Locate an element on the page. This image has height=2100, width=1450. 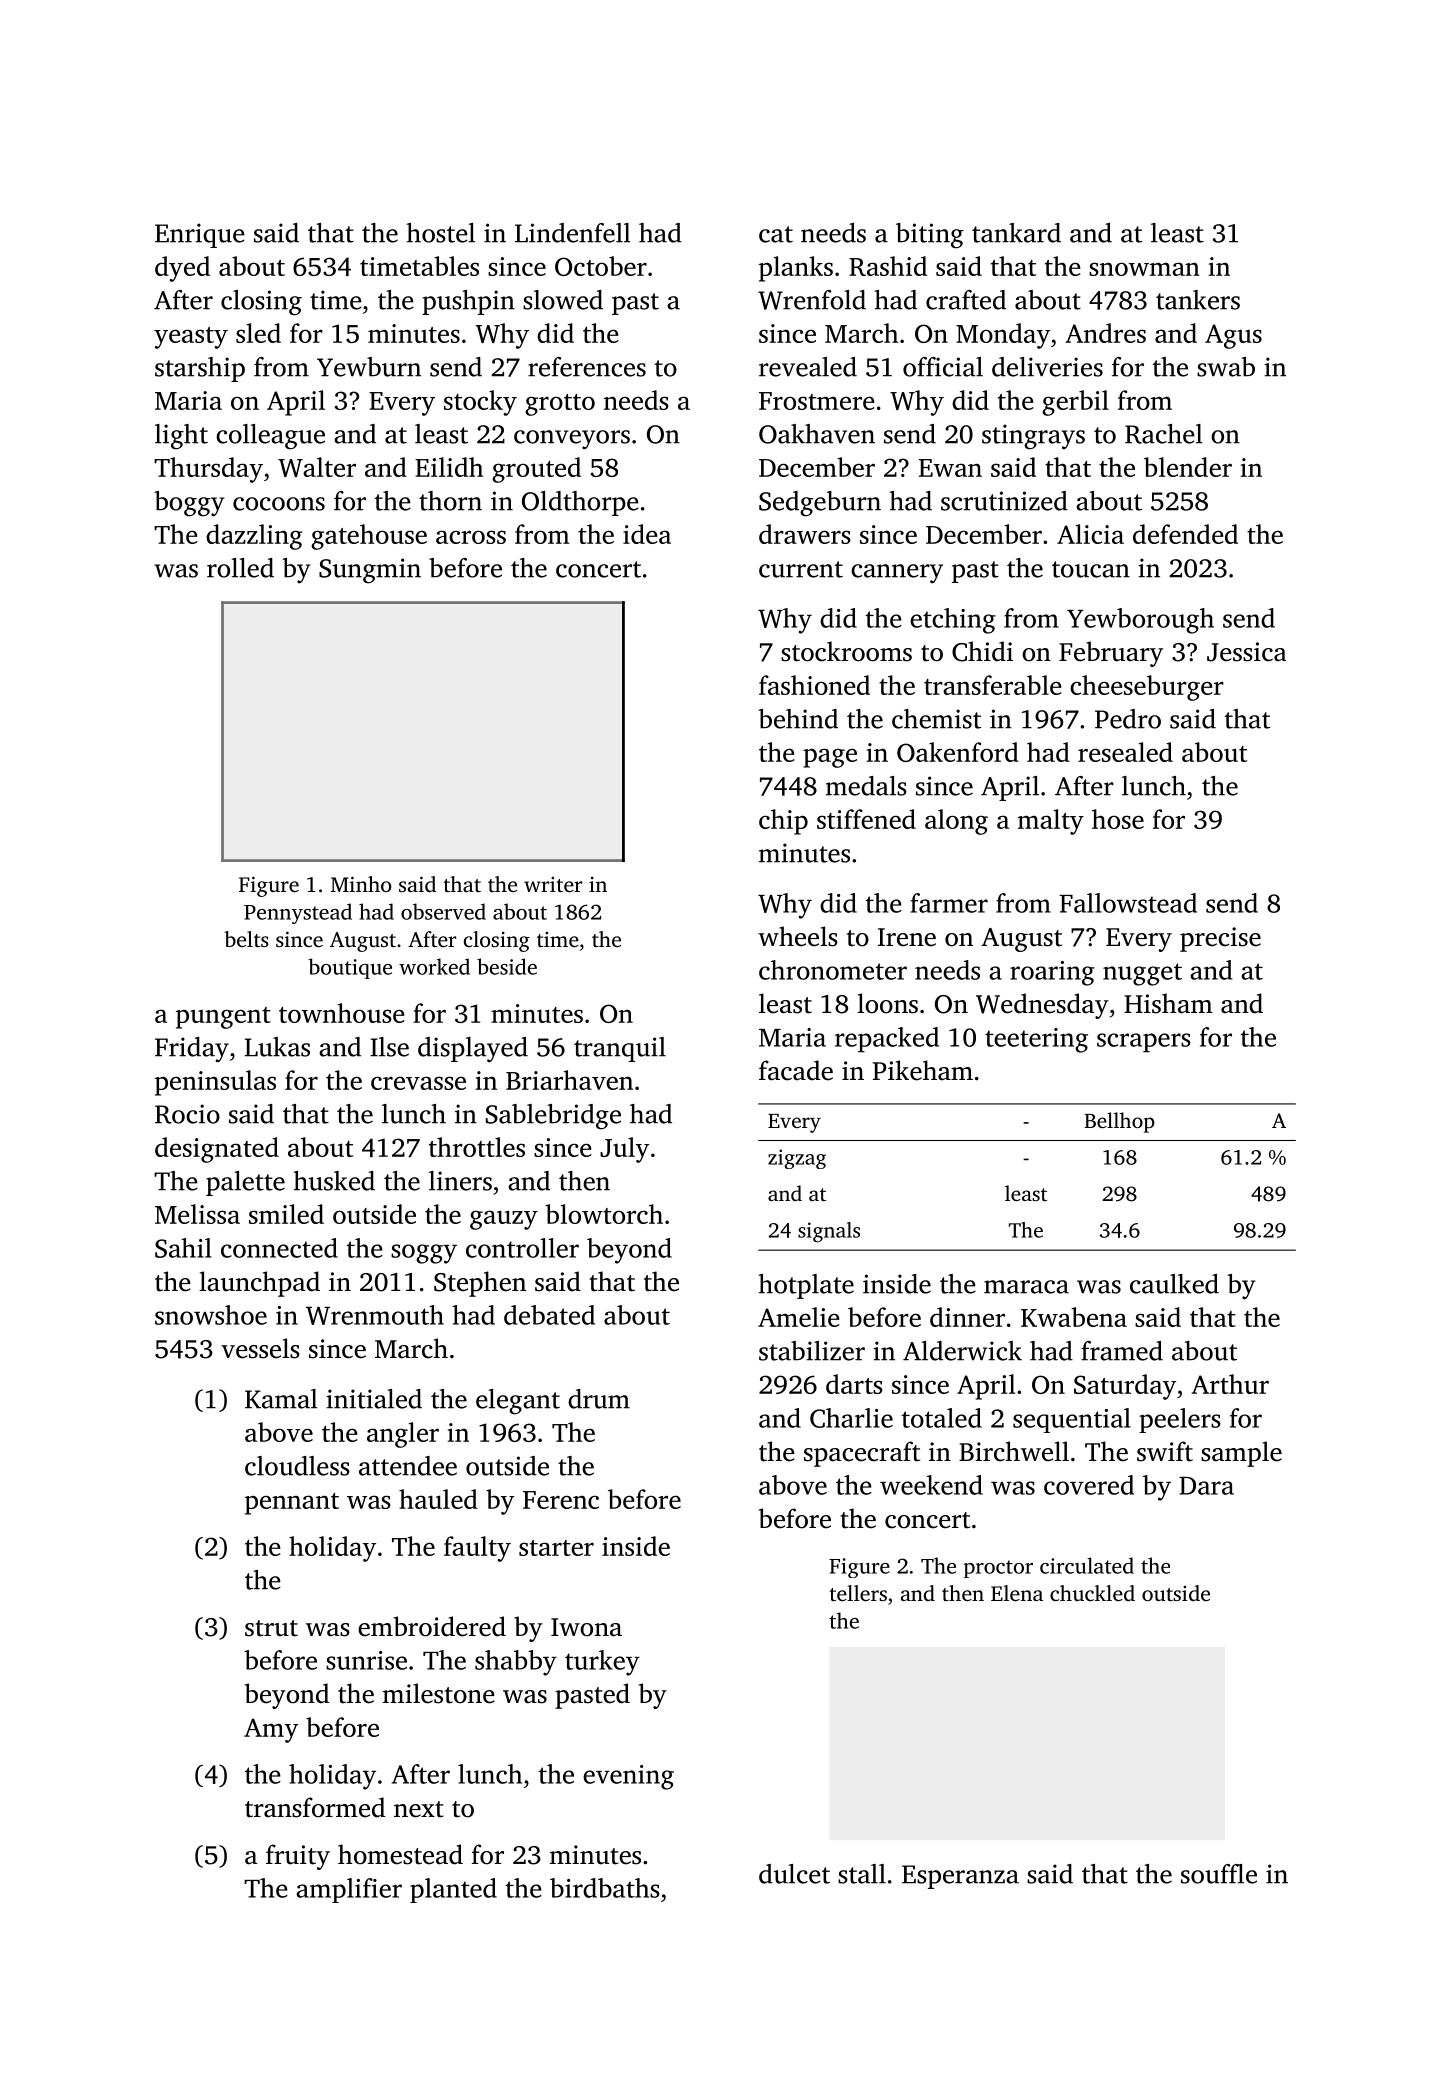
Sungmin is located at coordinates (370, 571).
